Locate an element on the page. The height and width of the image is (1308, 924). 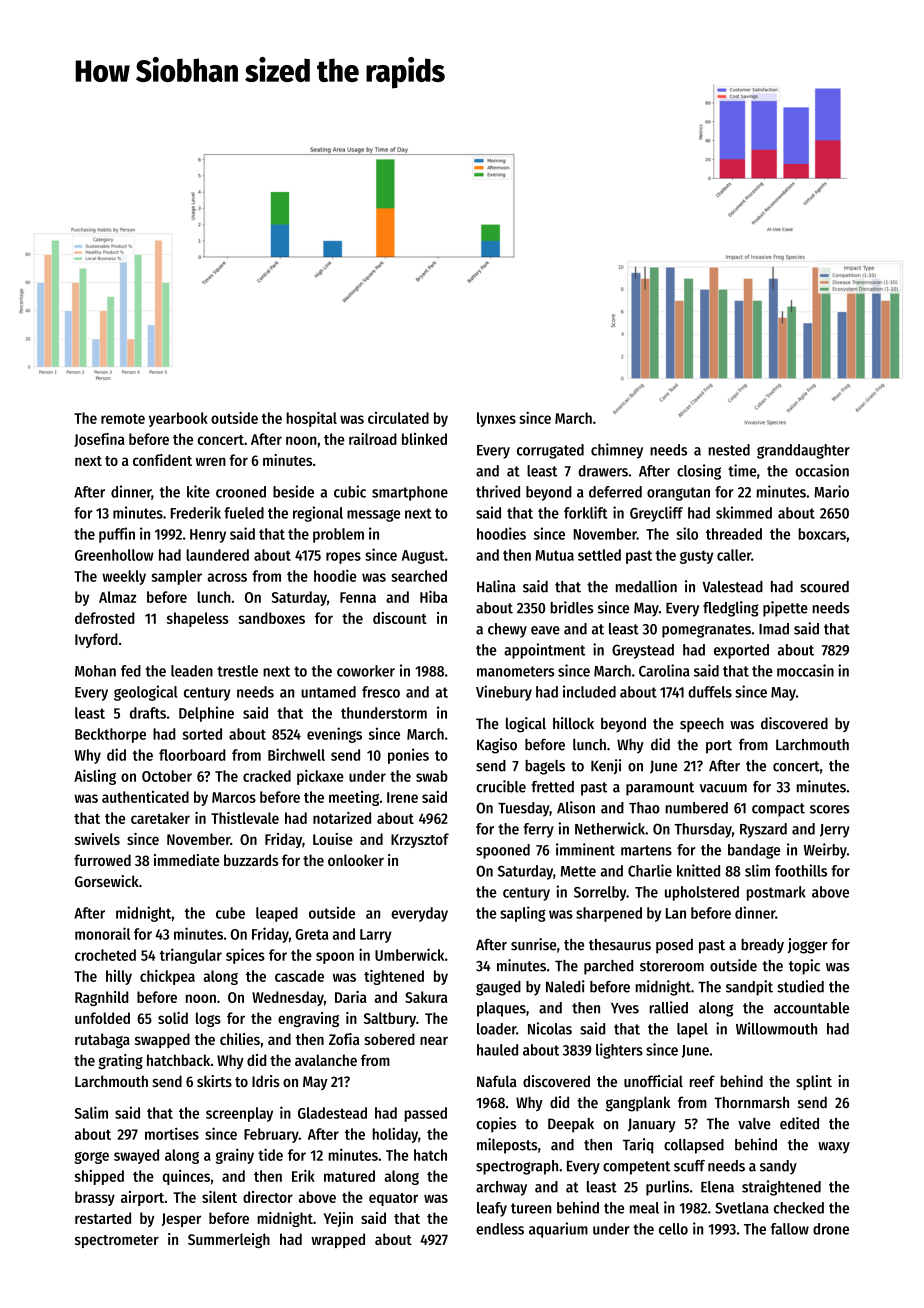
wren is located at coordinates (211, 461).
